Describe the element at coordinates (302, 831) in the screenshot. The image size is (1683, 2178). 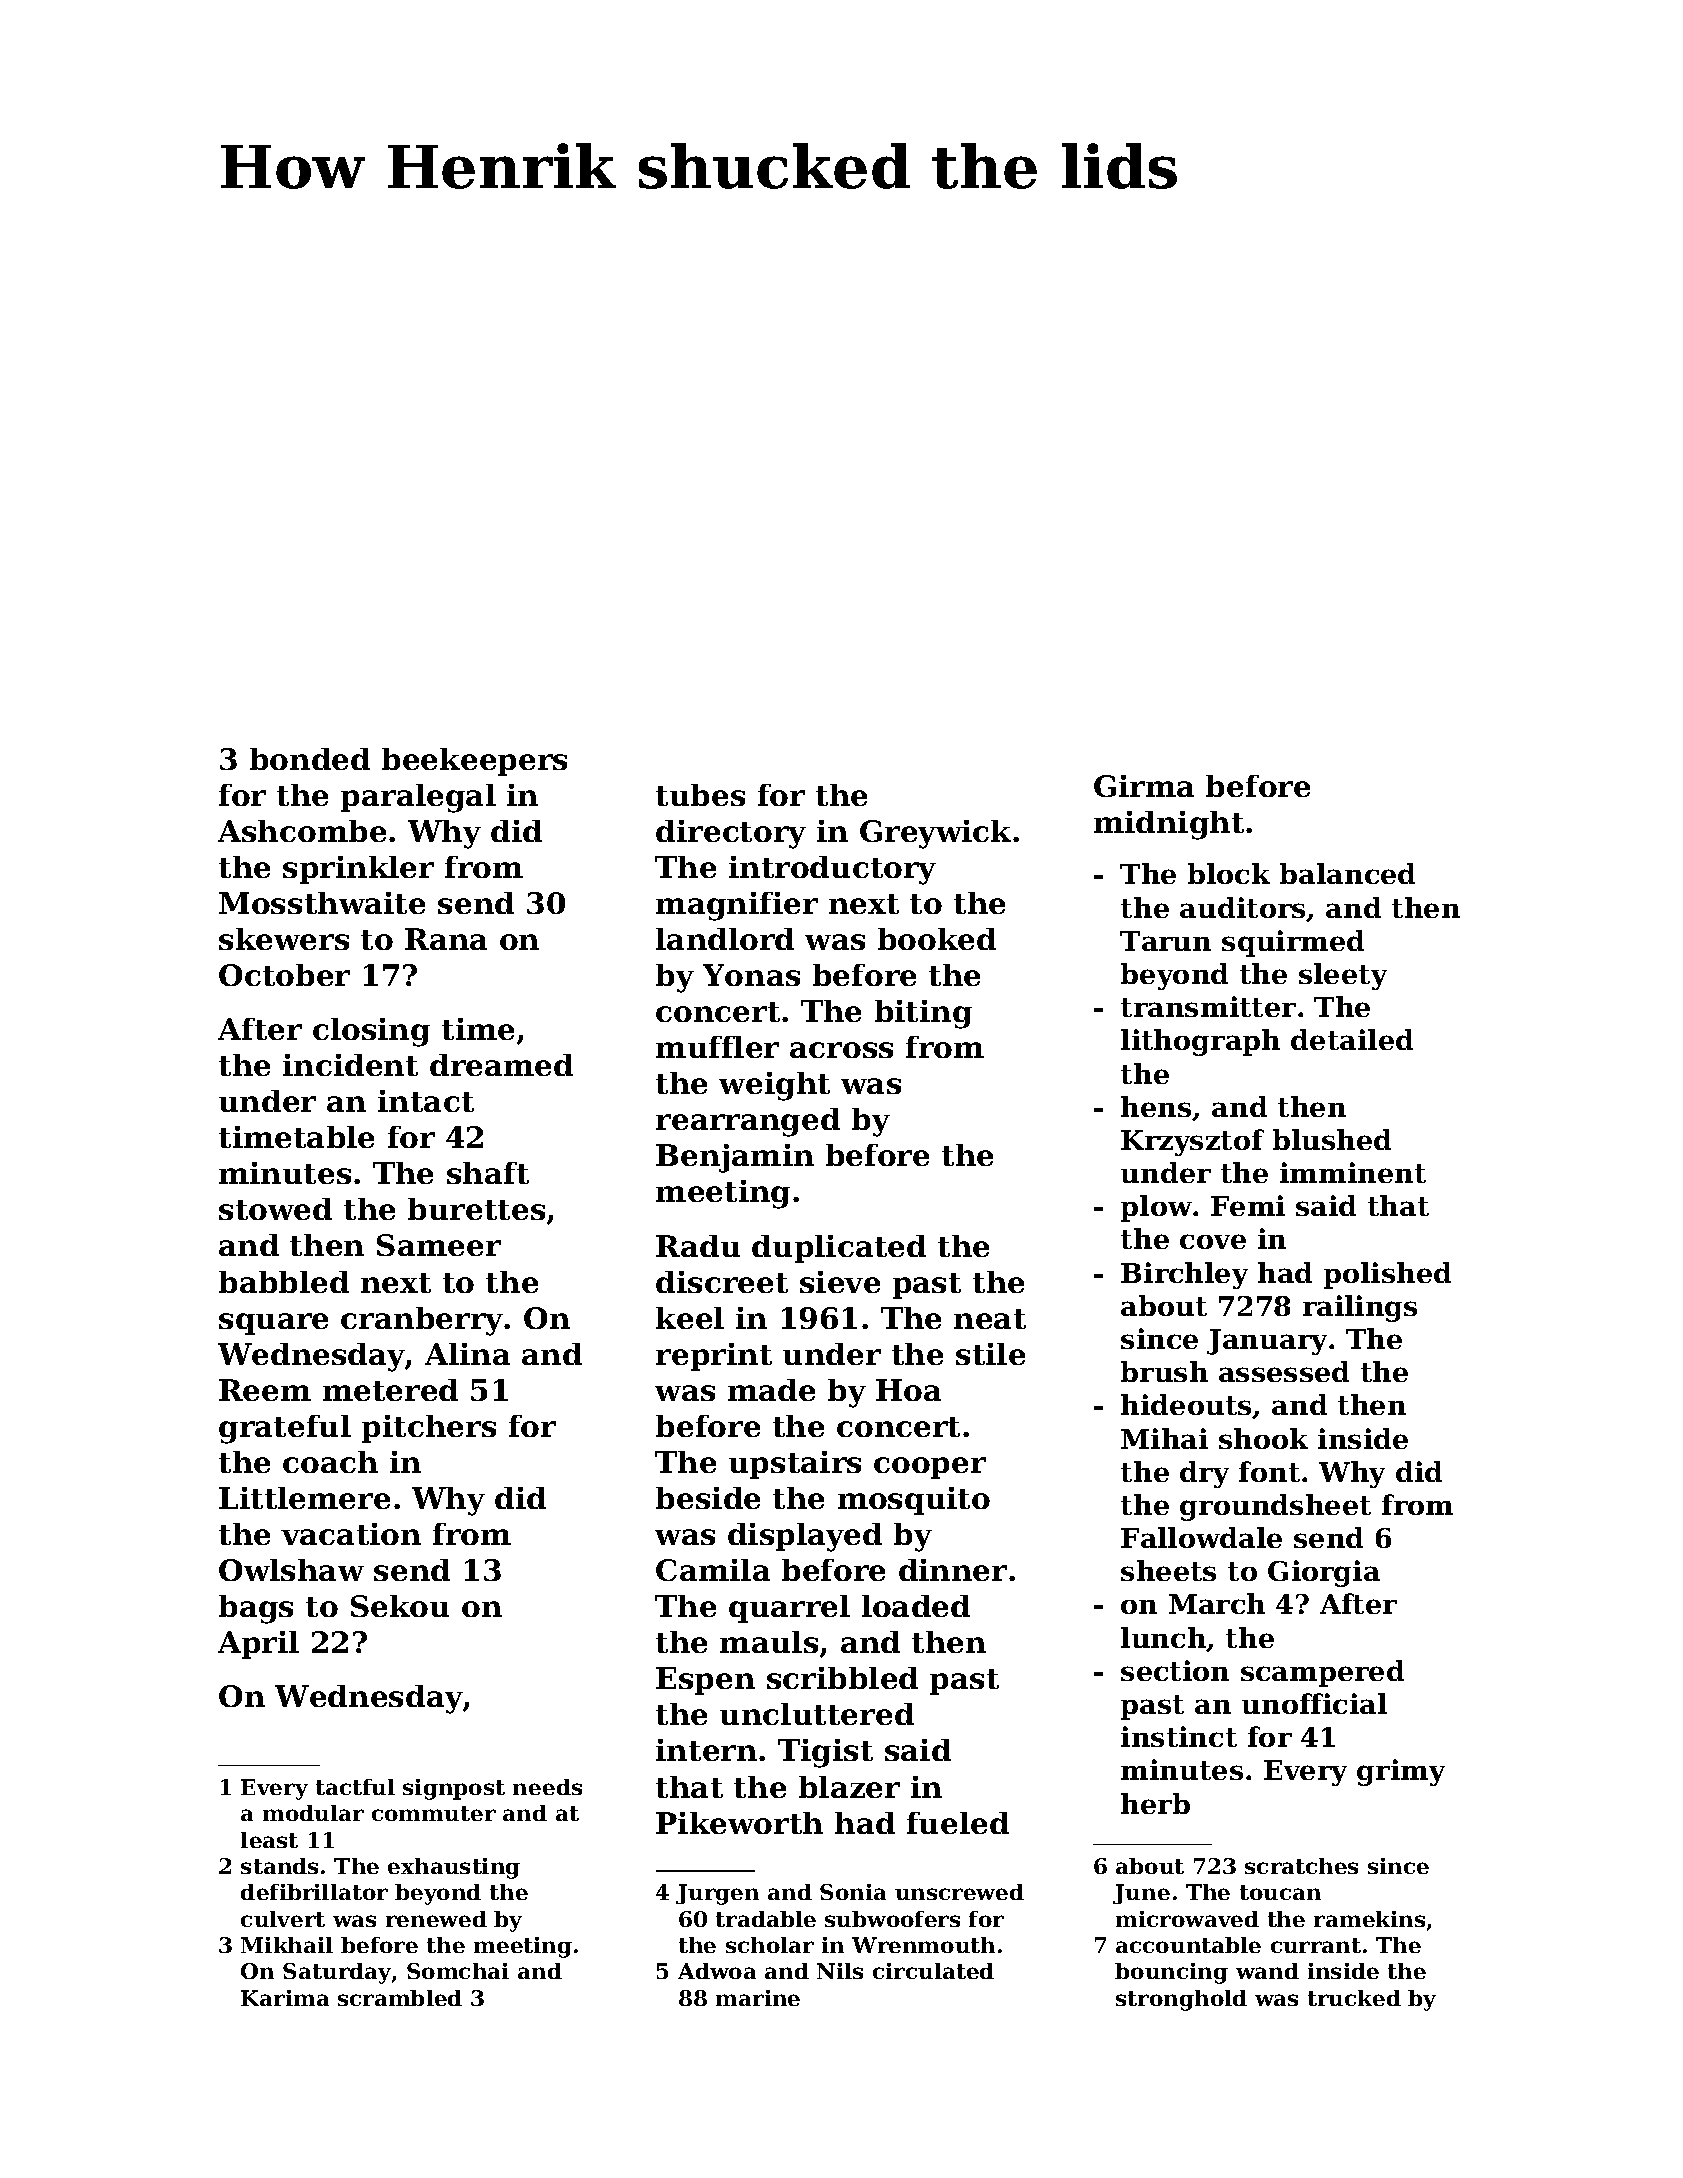
I see `Ashcombe` at that location.
